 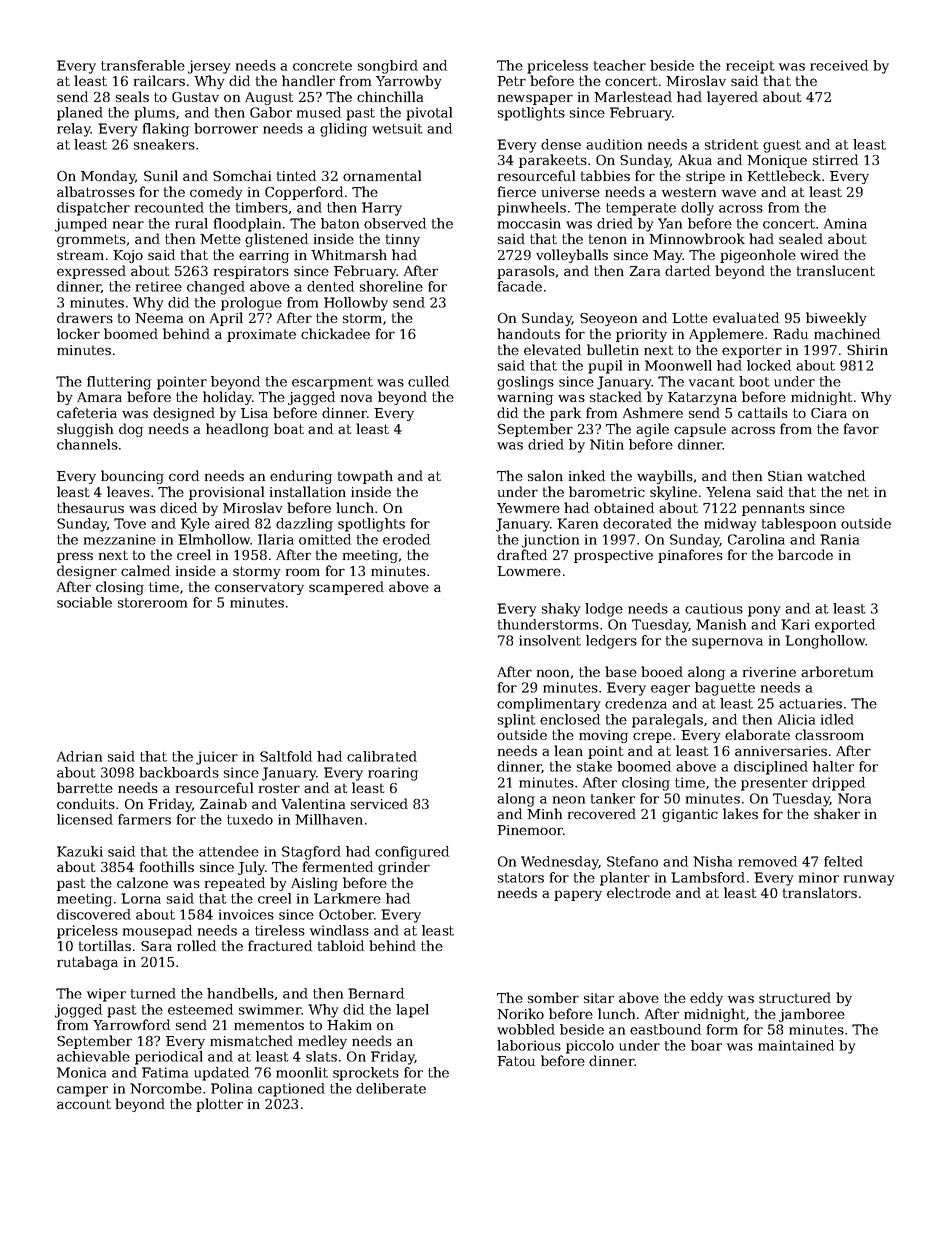 I want to click on Nora, so click(x=854, y=798).
